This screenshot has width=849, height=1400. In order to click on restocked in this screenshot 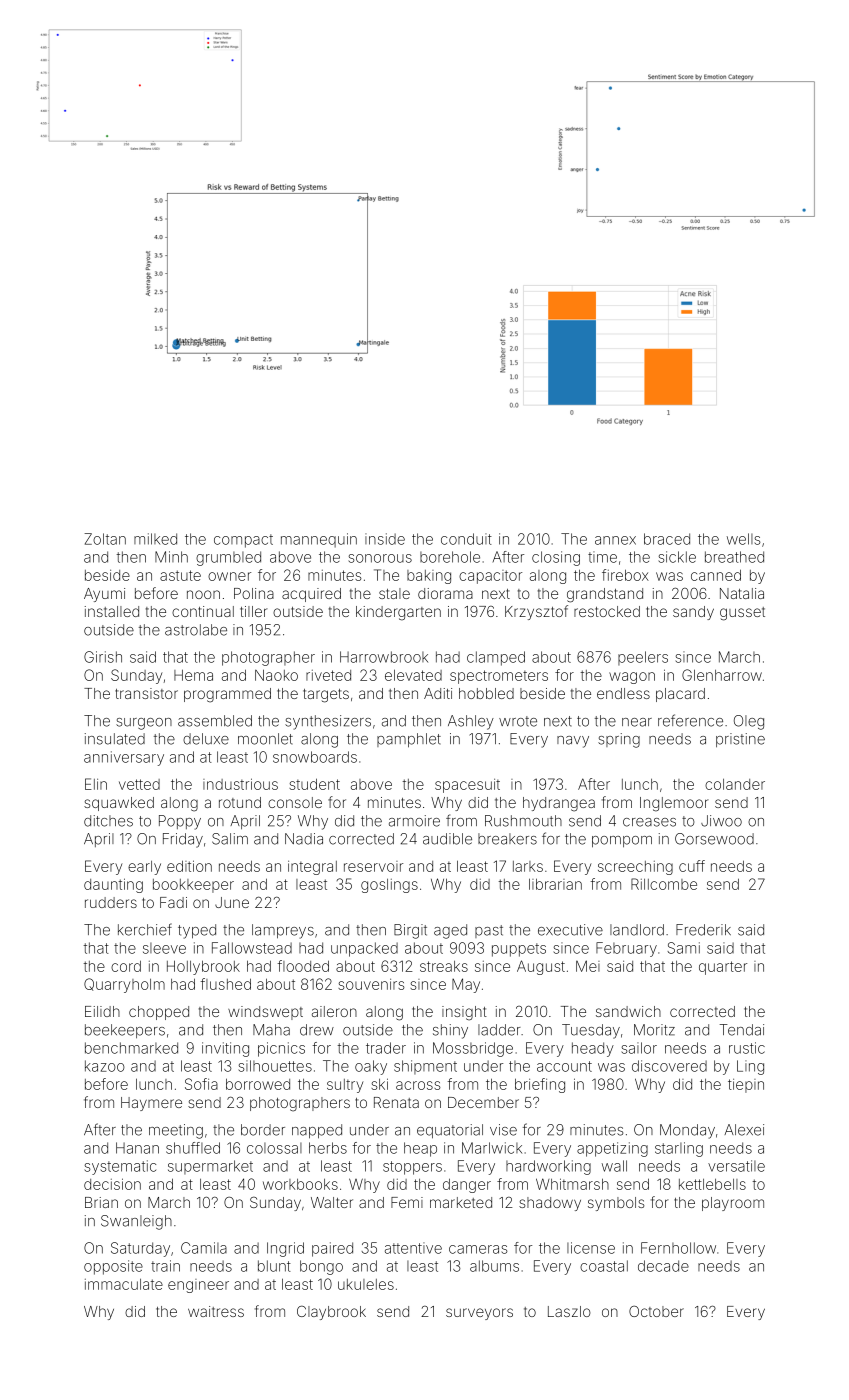, I will do `click(607, 611)`.
